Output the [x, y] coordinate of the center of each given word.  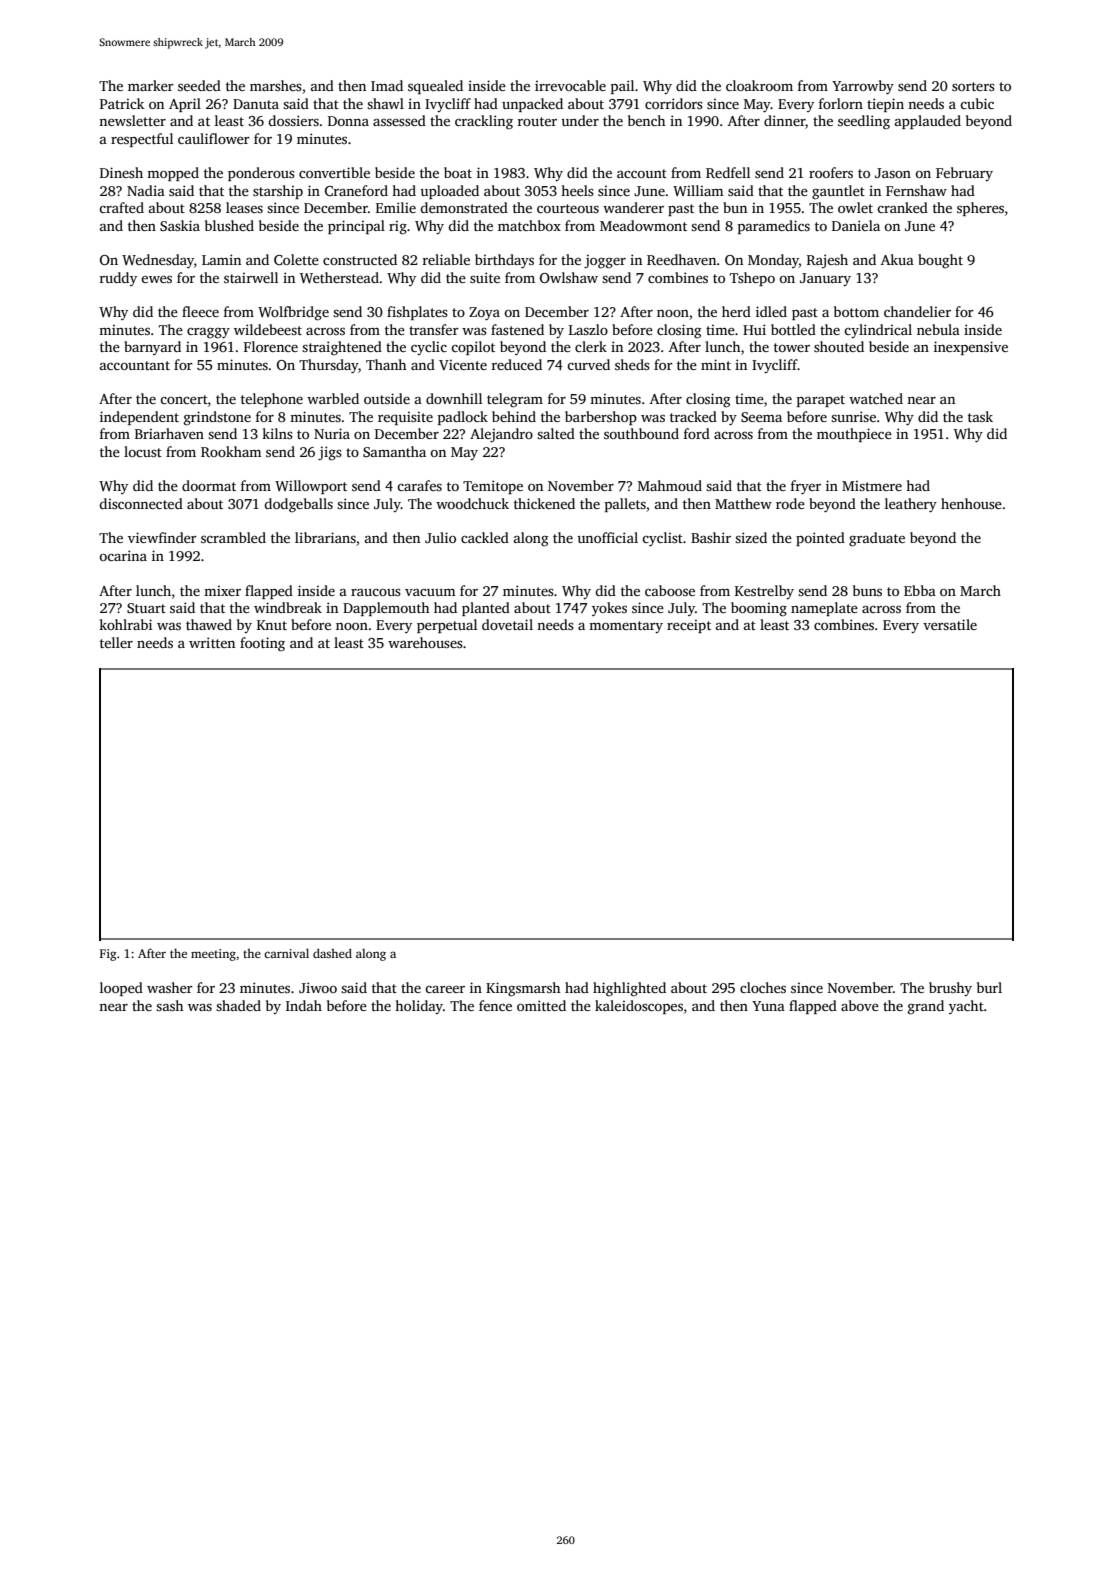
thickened [544, 503]
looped [121, 989]
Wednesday [158, 261]
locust [143, 451]
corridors [674, 103]
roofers [831, 172]
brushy [950, 989]
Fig [108, 955]
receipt [689, 626]
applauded [928, 122]
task [980, 416]
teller [116, 642]
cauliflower [214, 138]
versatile [950, 624]
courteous [568, 208]
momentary [626, 627]
